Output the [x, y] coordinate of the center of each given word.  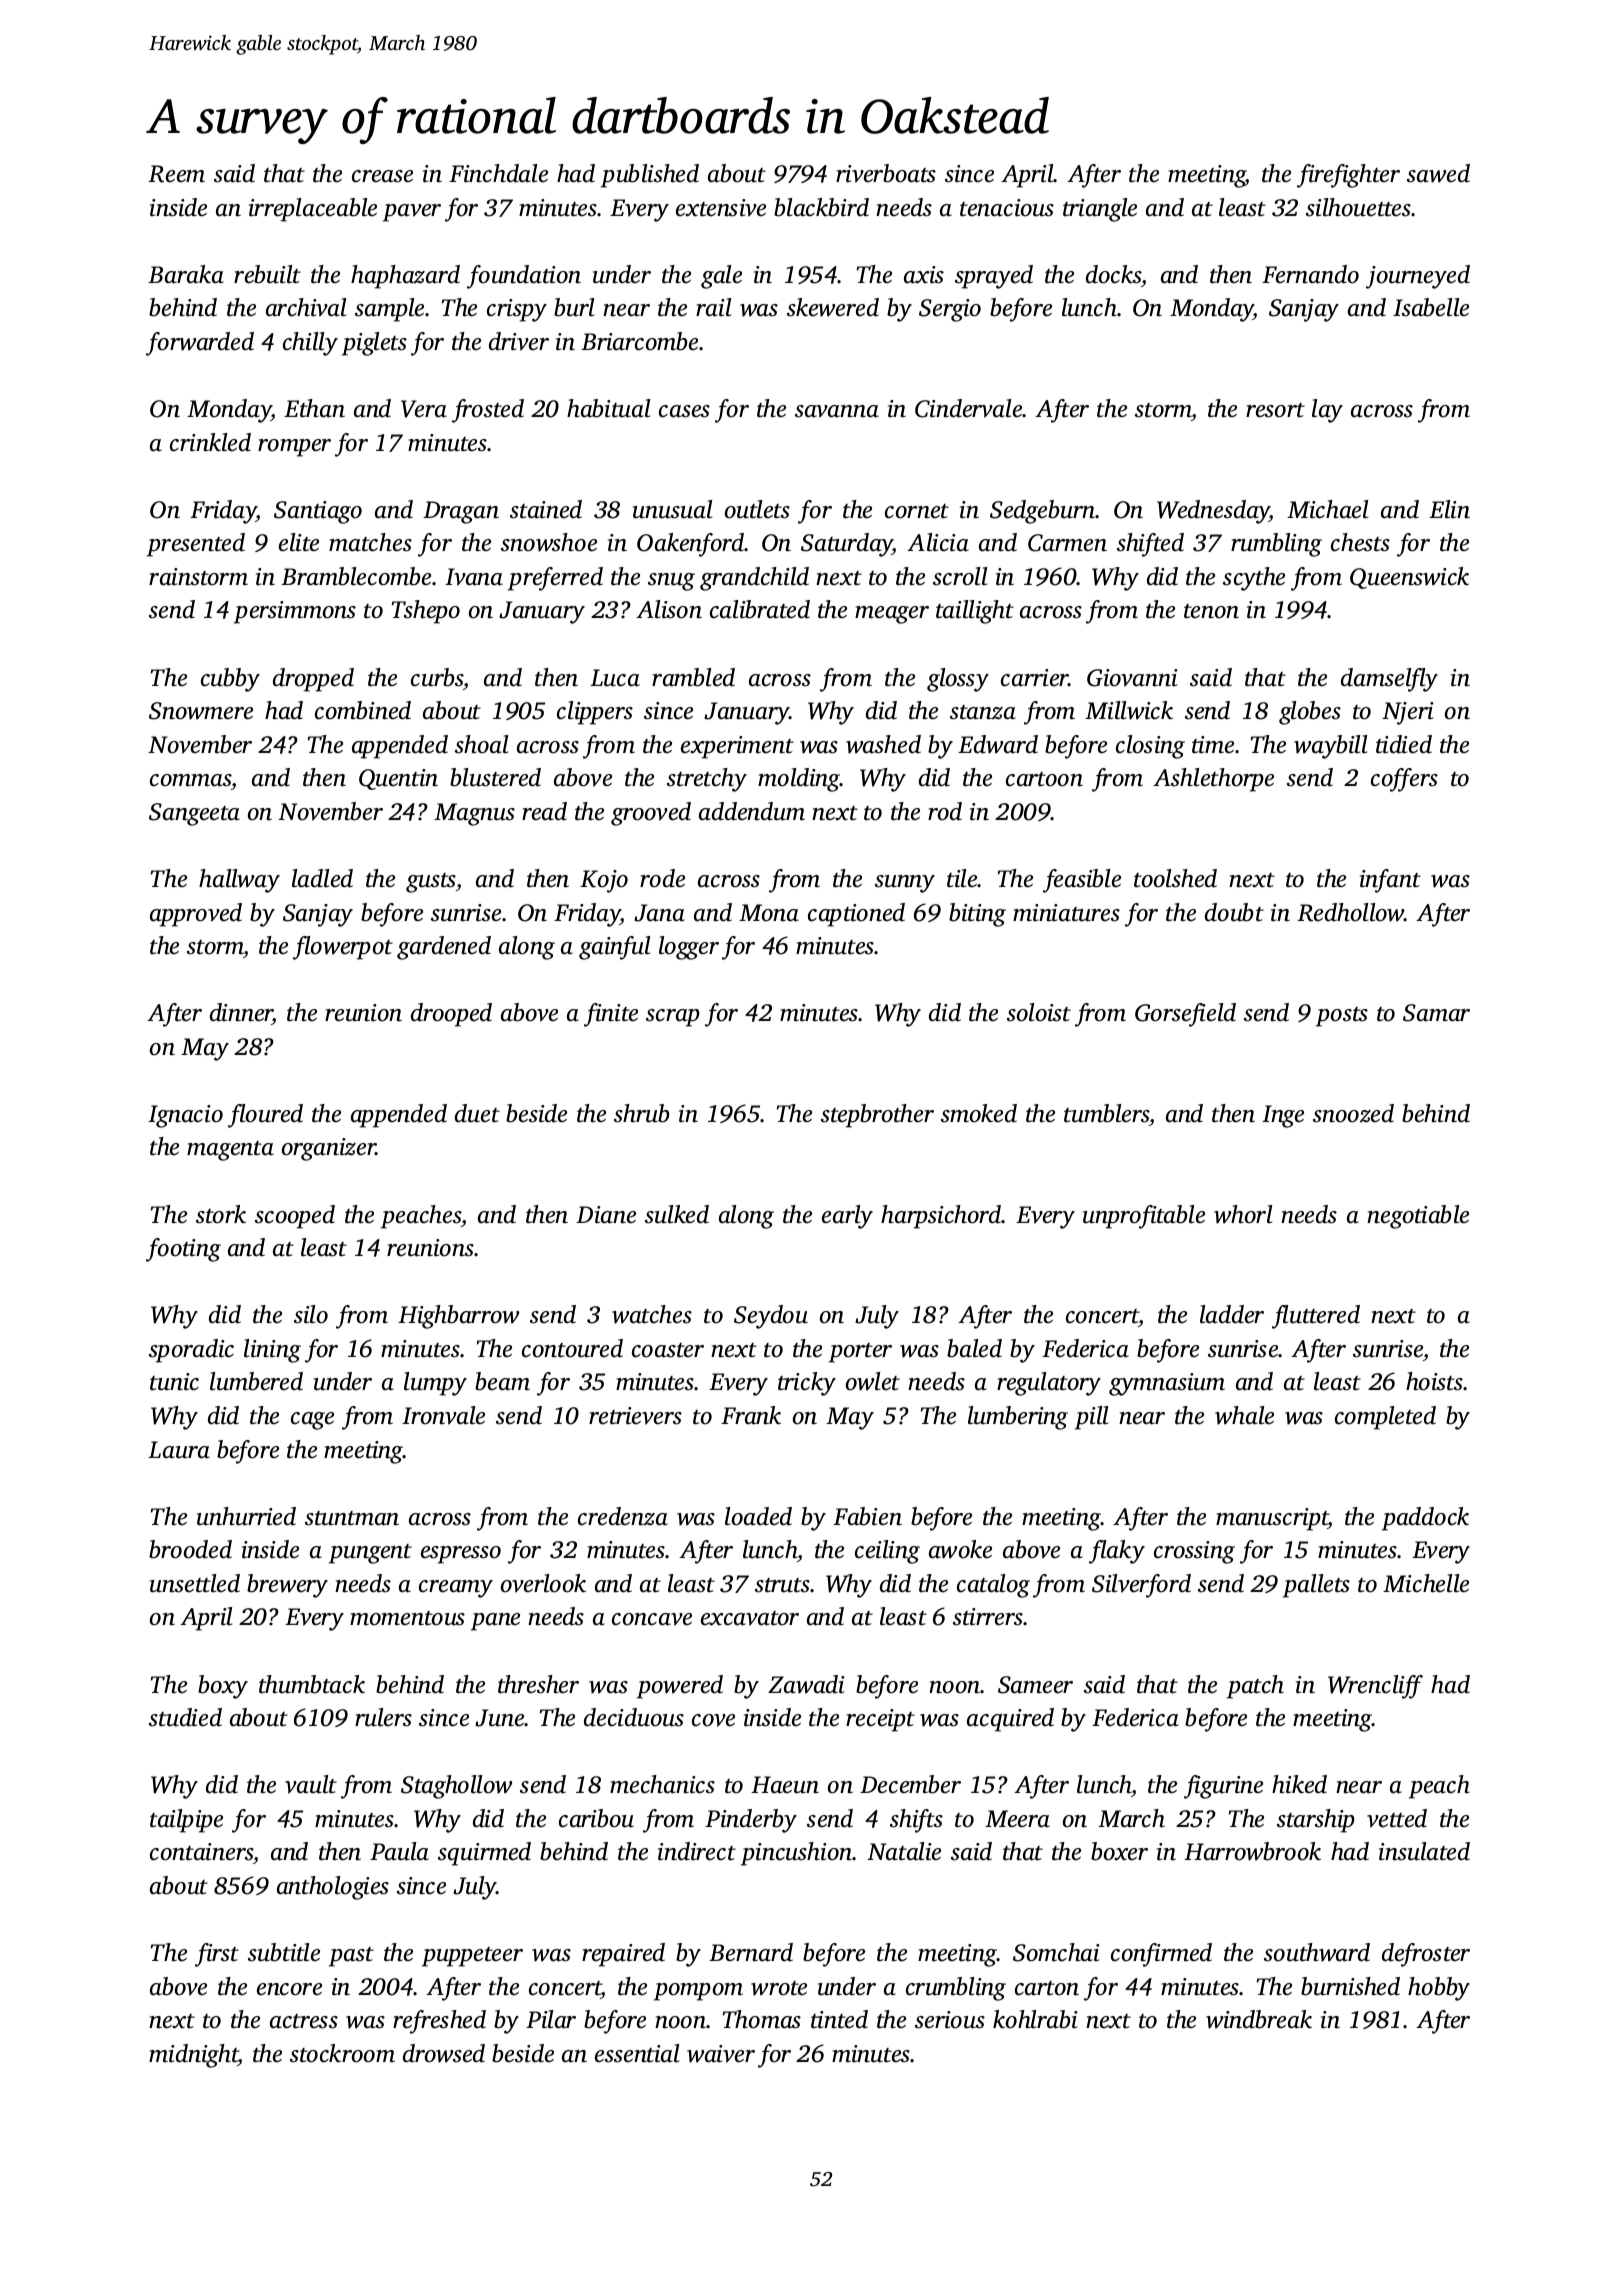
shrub [641, 1113]
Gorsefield [1185, 1015]
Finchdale [498, 173]
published [650, 176]
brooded [190, 1549]
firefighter [1348, 176]
